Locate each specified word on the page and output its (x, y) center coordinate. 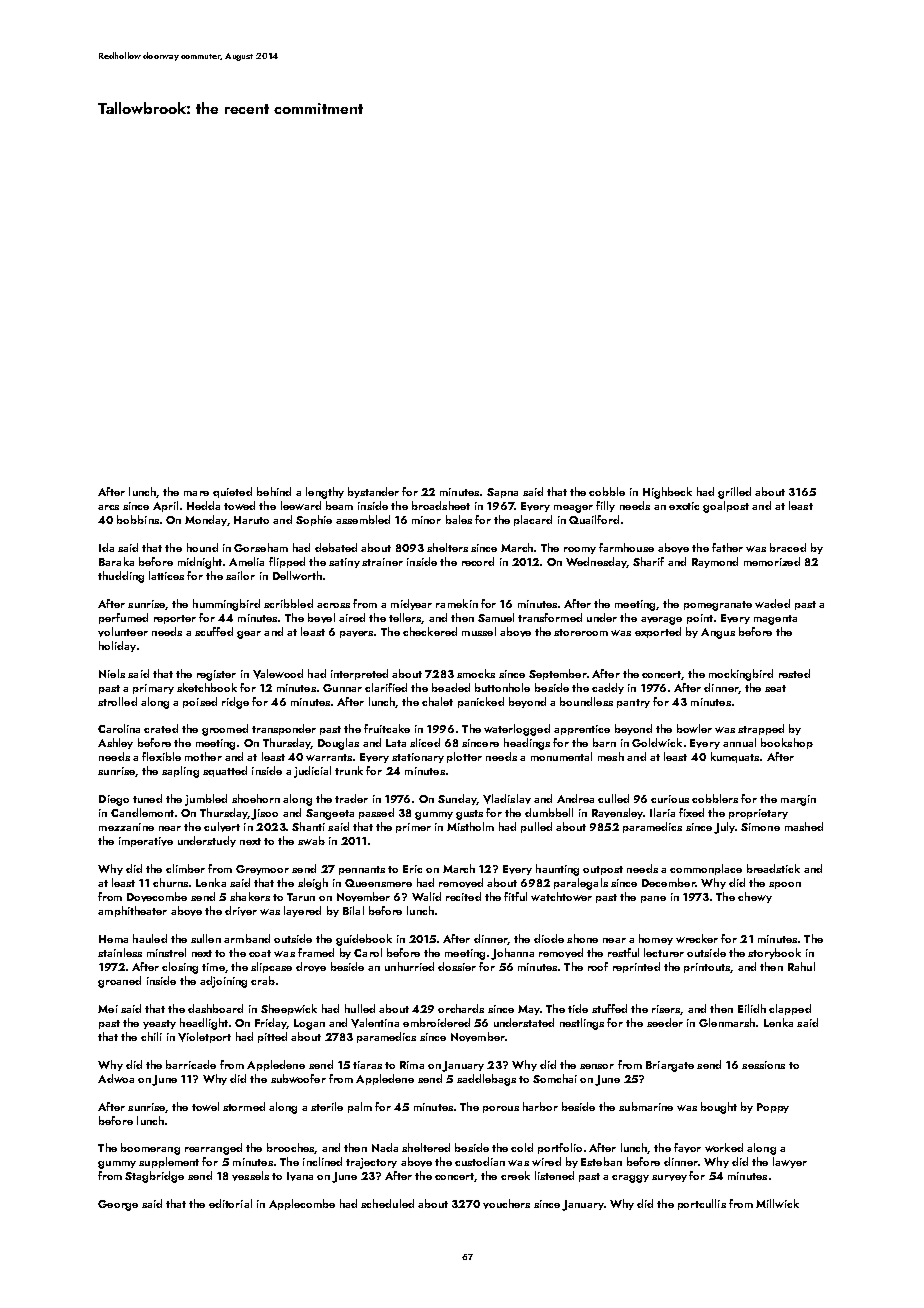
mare (196, 493)
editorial (230, 1203)
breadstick (773, 868)
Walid (426, 896)
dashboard (215, 1008)
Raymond (715, 562)
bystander (373, 492)
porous (501, 1109)
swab (311, 840)
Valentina (375, 1023)
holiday (117, 646)
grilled (734, 493)
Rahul (801, 966)
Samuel (496, 617)
